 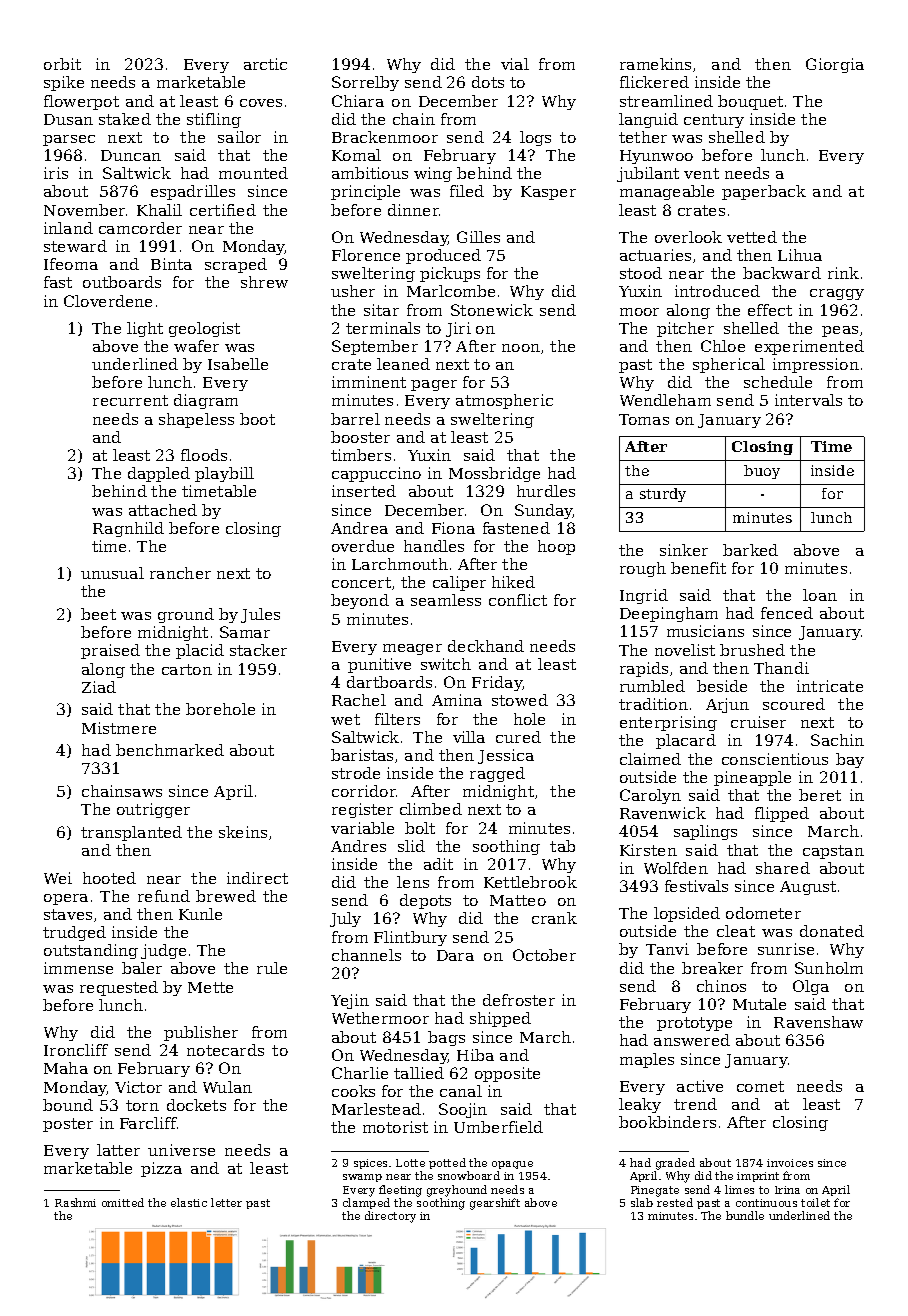 What do you see at coordinates (820, 795) in the page?
I see `beret` at bounding box center [820, 795].
